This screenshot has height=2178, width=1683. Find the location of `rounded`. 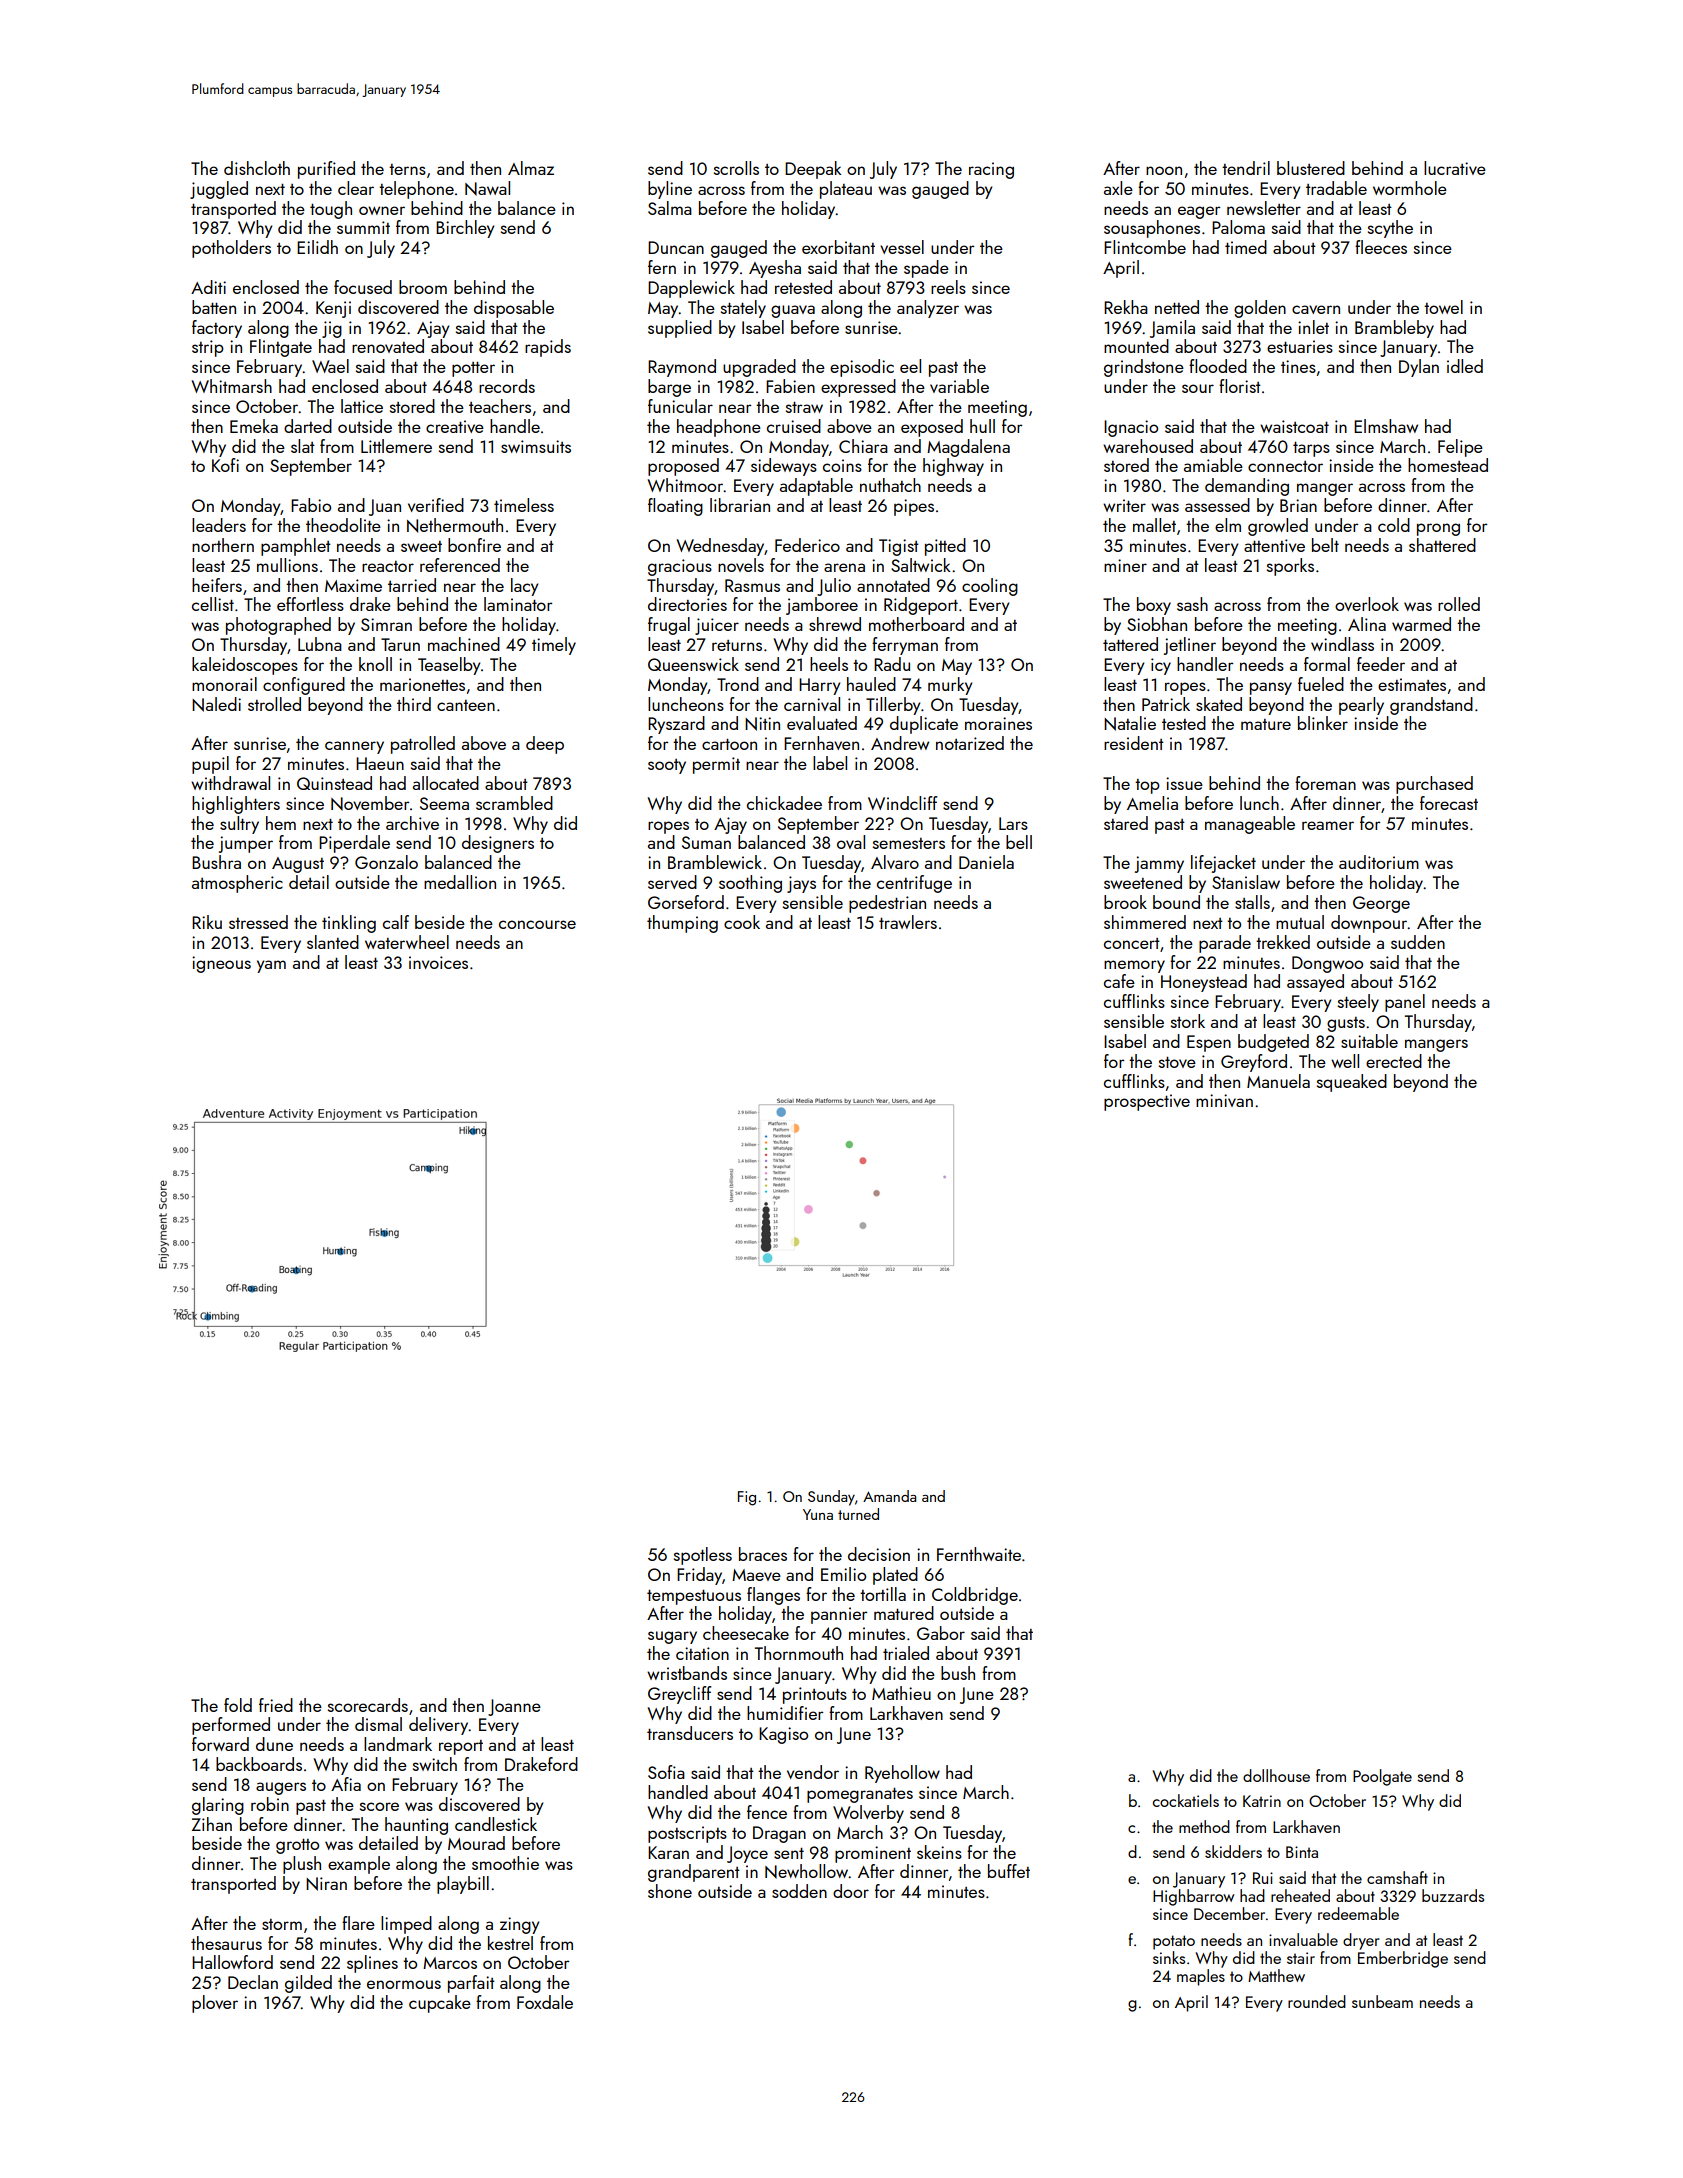

rounded is located at coordinates (1317, 2001).
